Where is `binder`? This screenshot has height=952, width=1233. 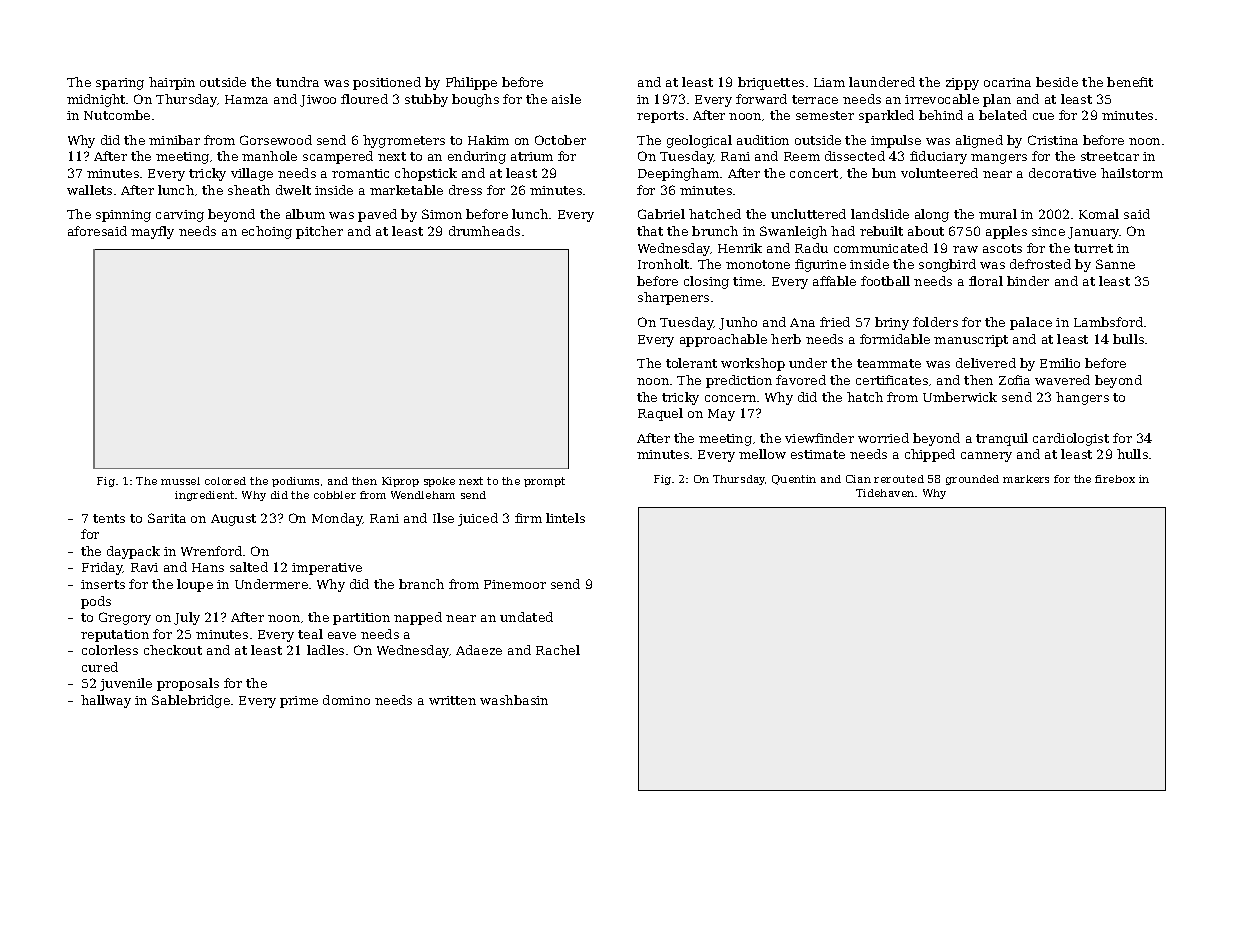
binder is located at coordinates (1028, 281).
